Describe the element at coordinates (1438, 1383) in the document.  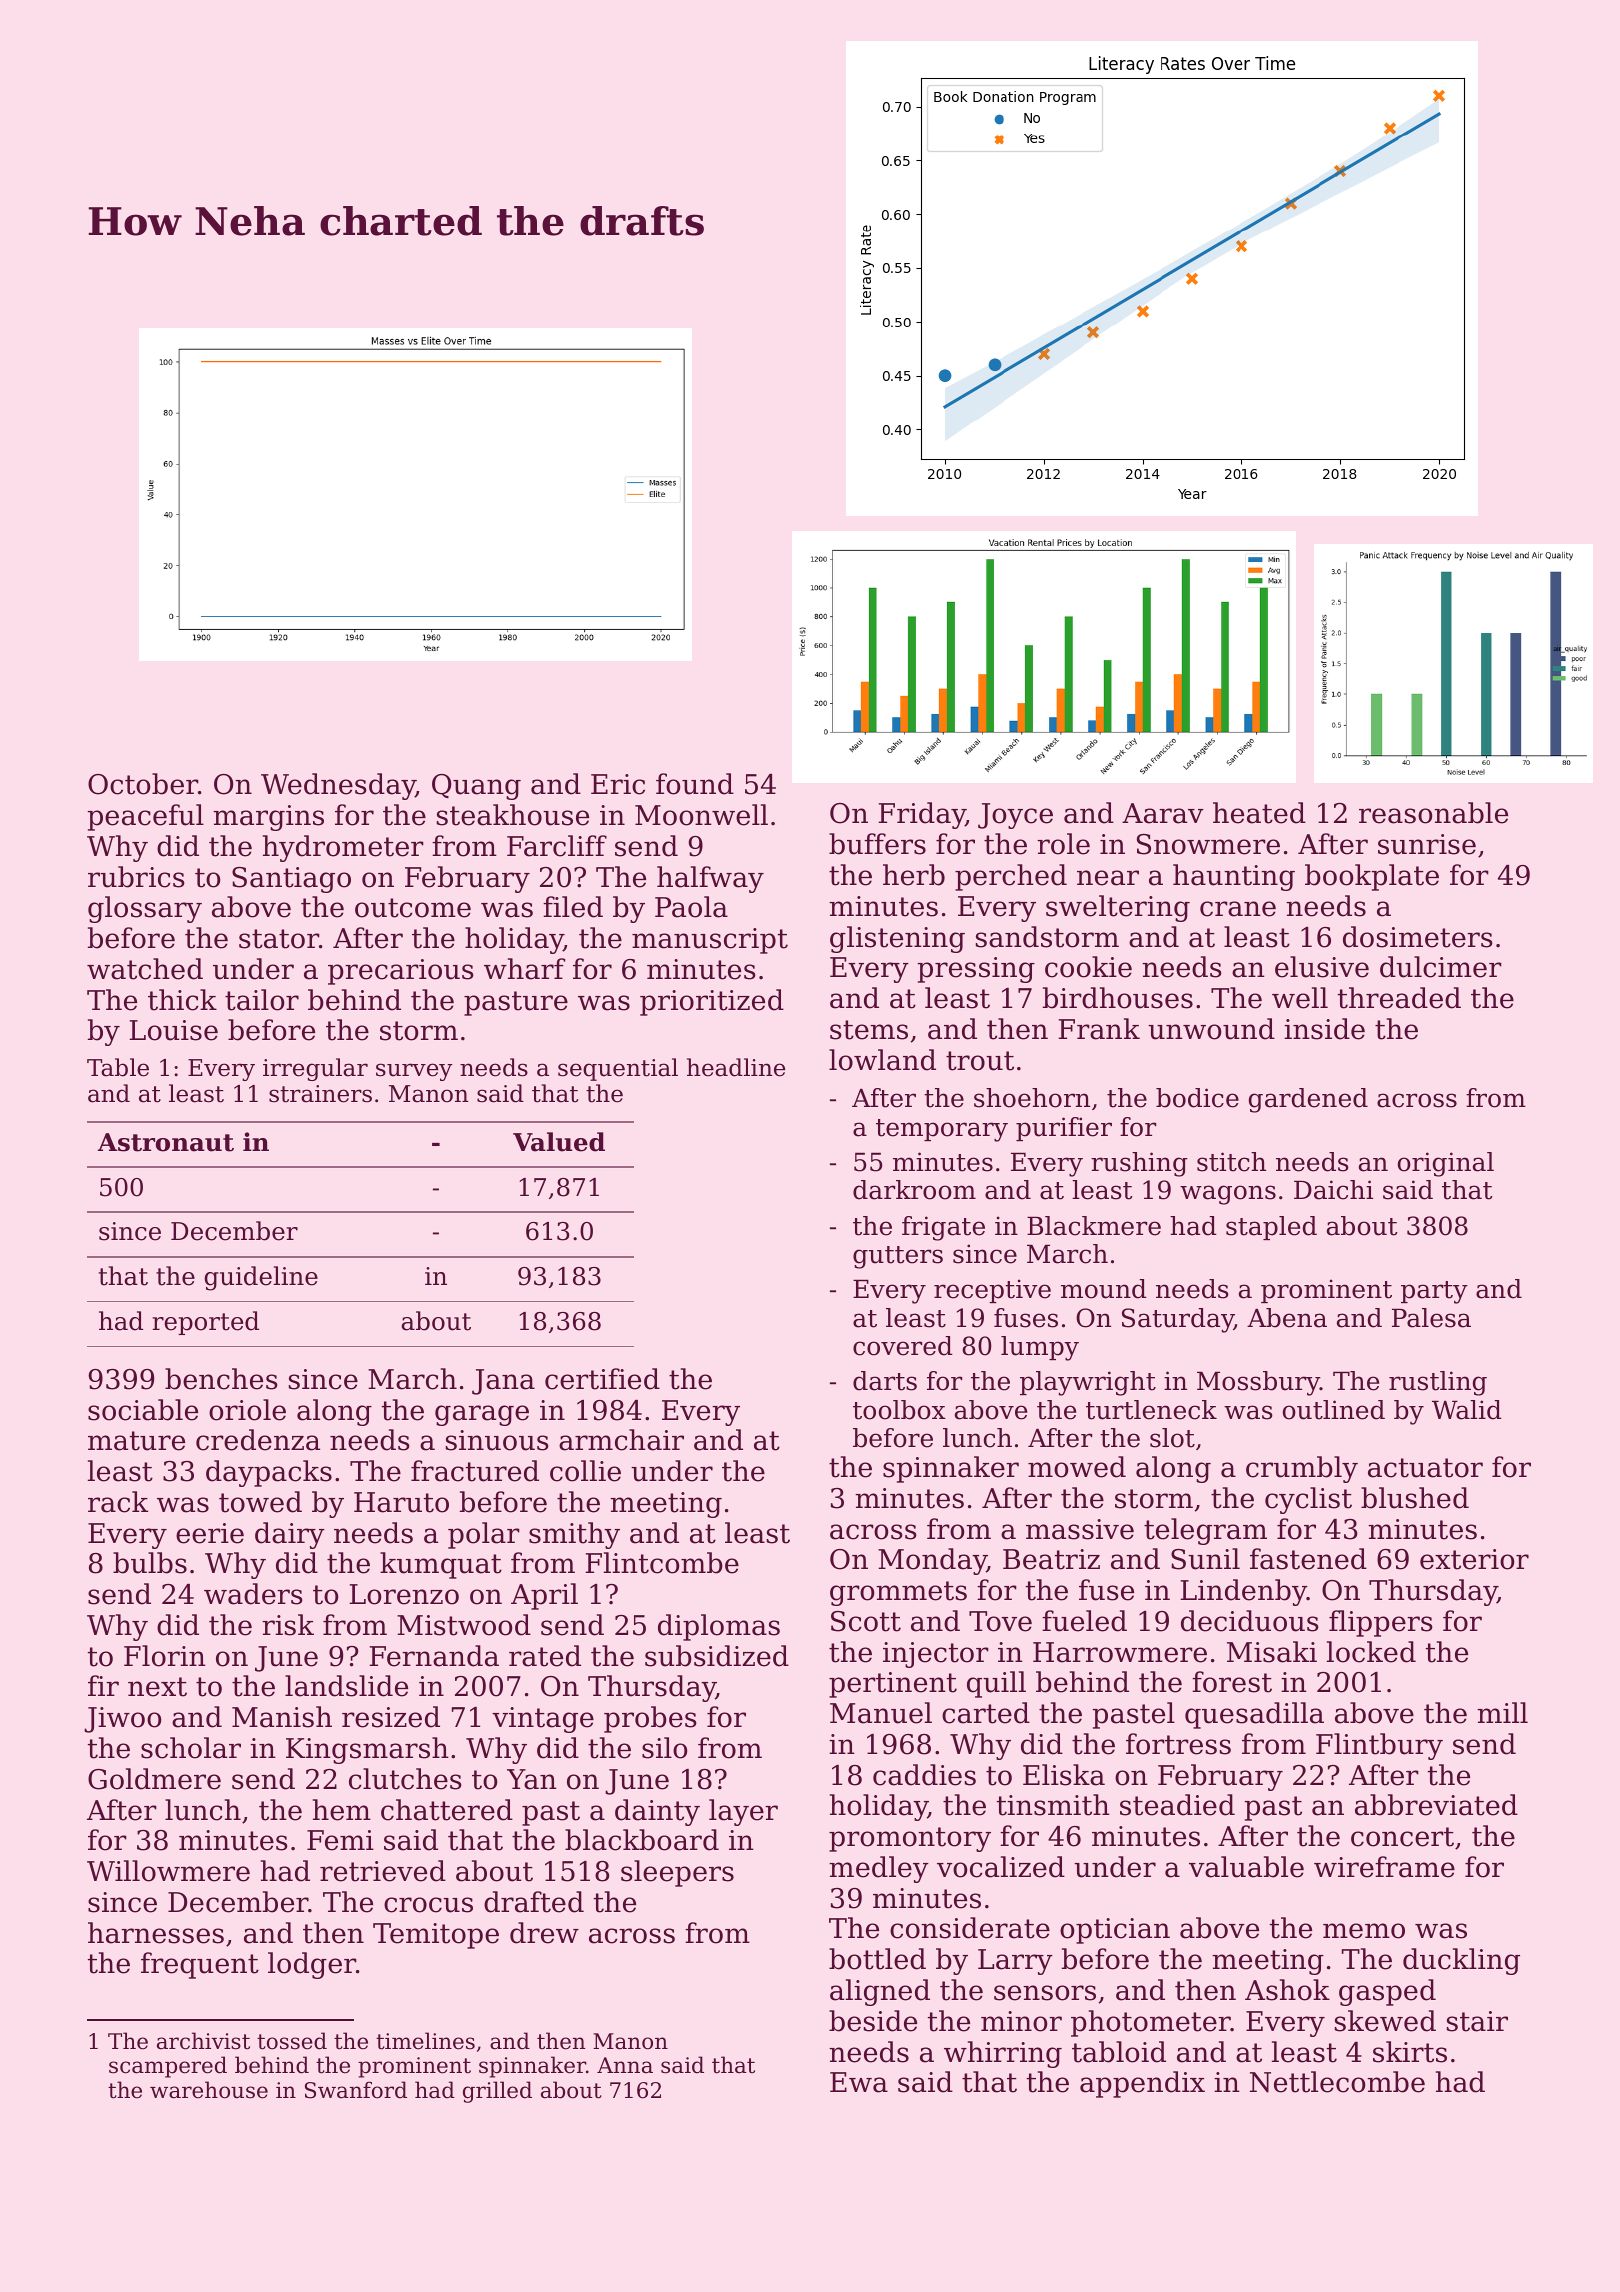
I see `rustling` at that location.
